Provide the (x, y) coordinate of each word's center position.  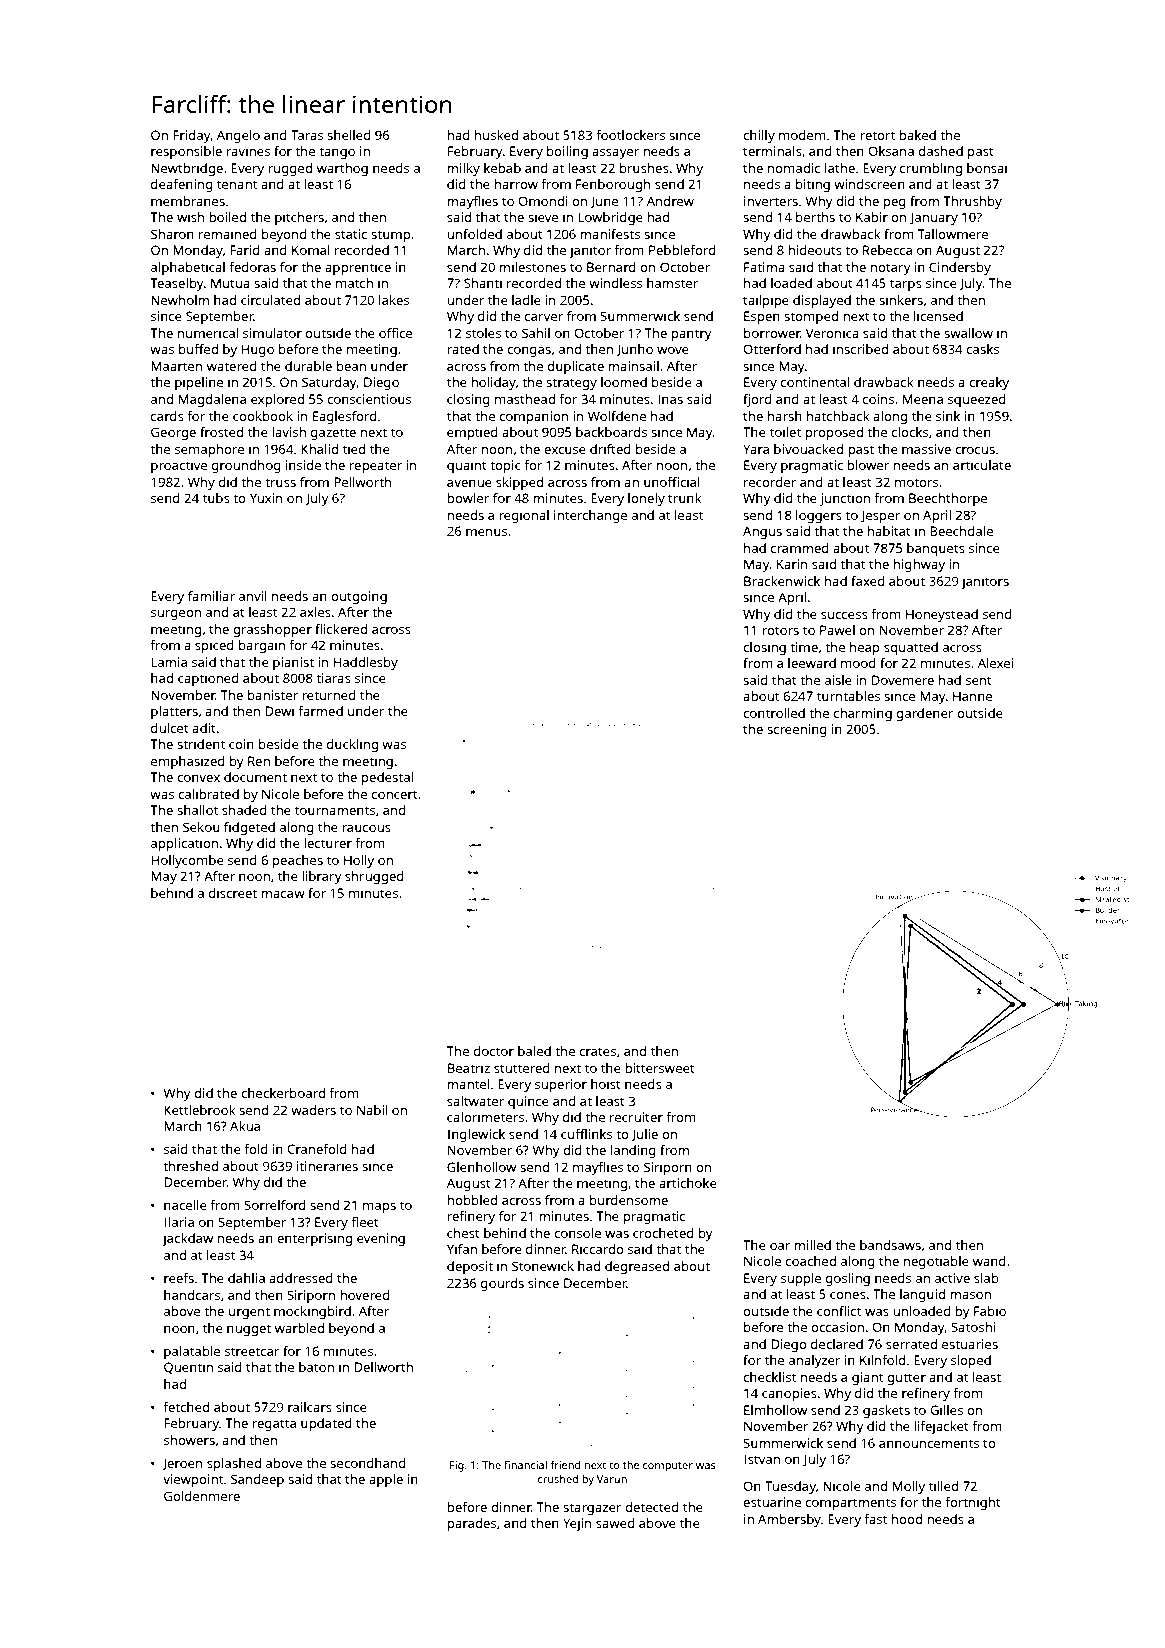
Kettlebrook (200, 1110)
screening (797, 730)
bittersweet (660, 1068)
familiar (211, 596)
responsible (186, 152)
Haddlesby (366, 663)
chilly (759, 136)
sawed (615, 1523)
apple (386, 1480)
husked (496, 135)
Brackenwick (782, 581)
